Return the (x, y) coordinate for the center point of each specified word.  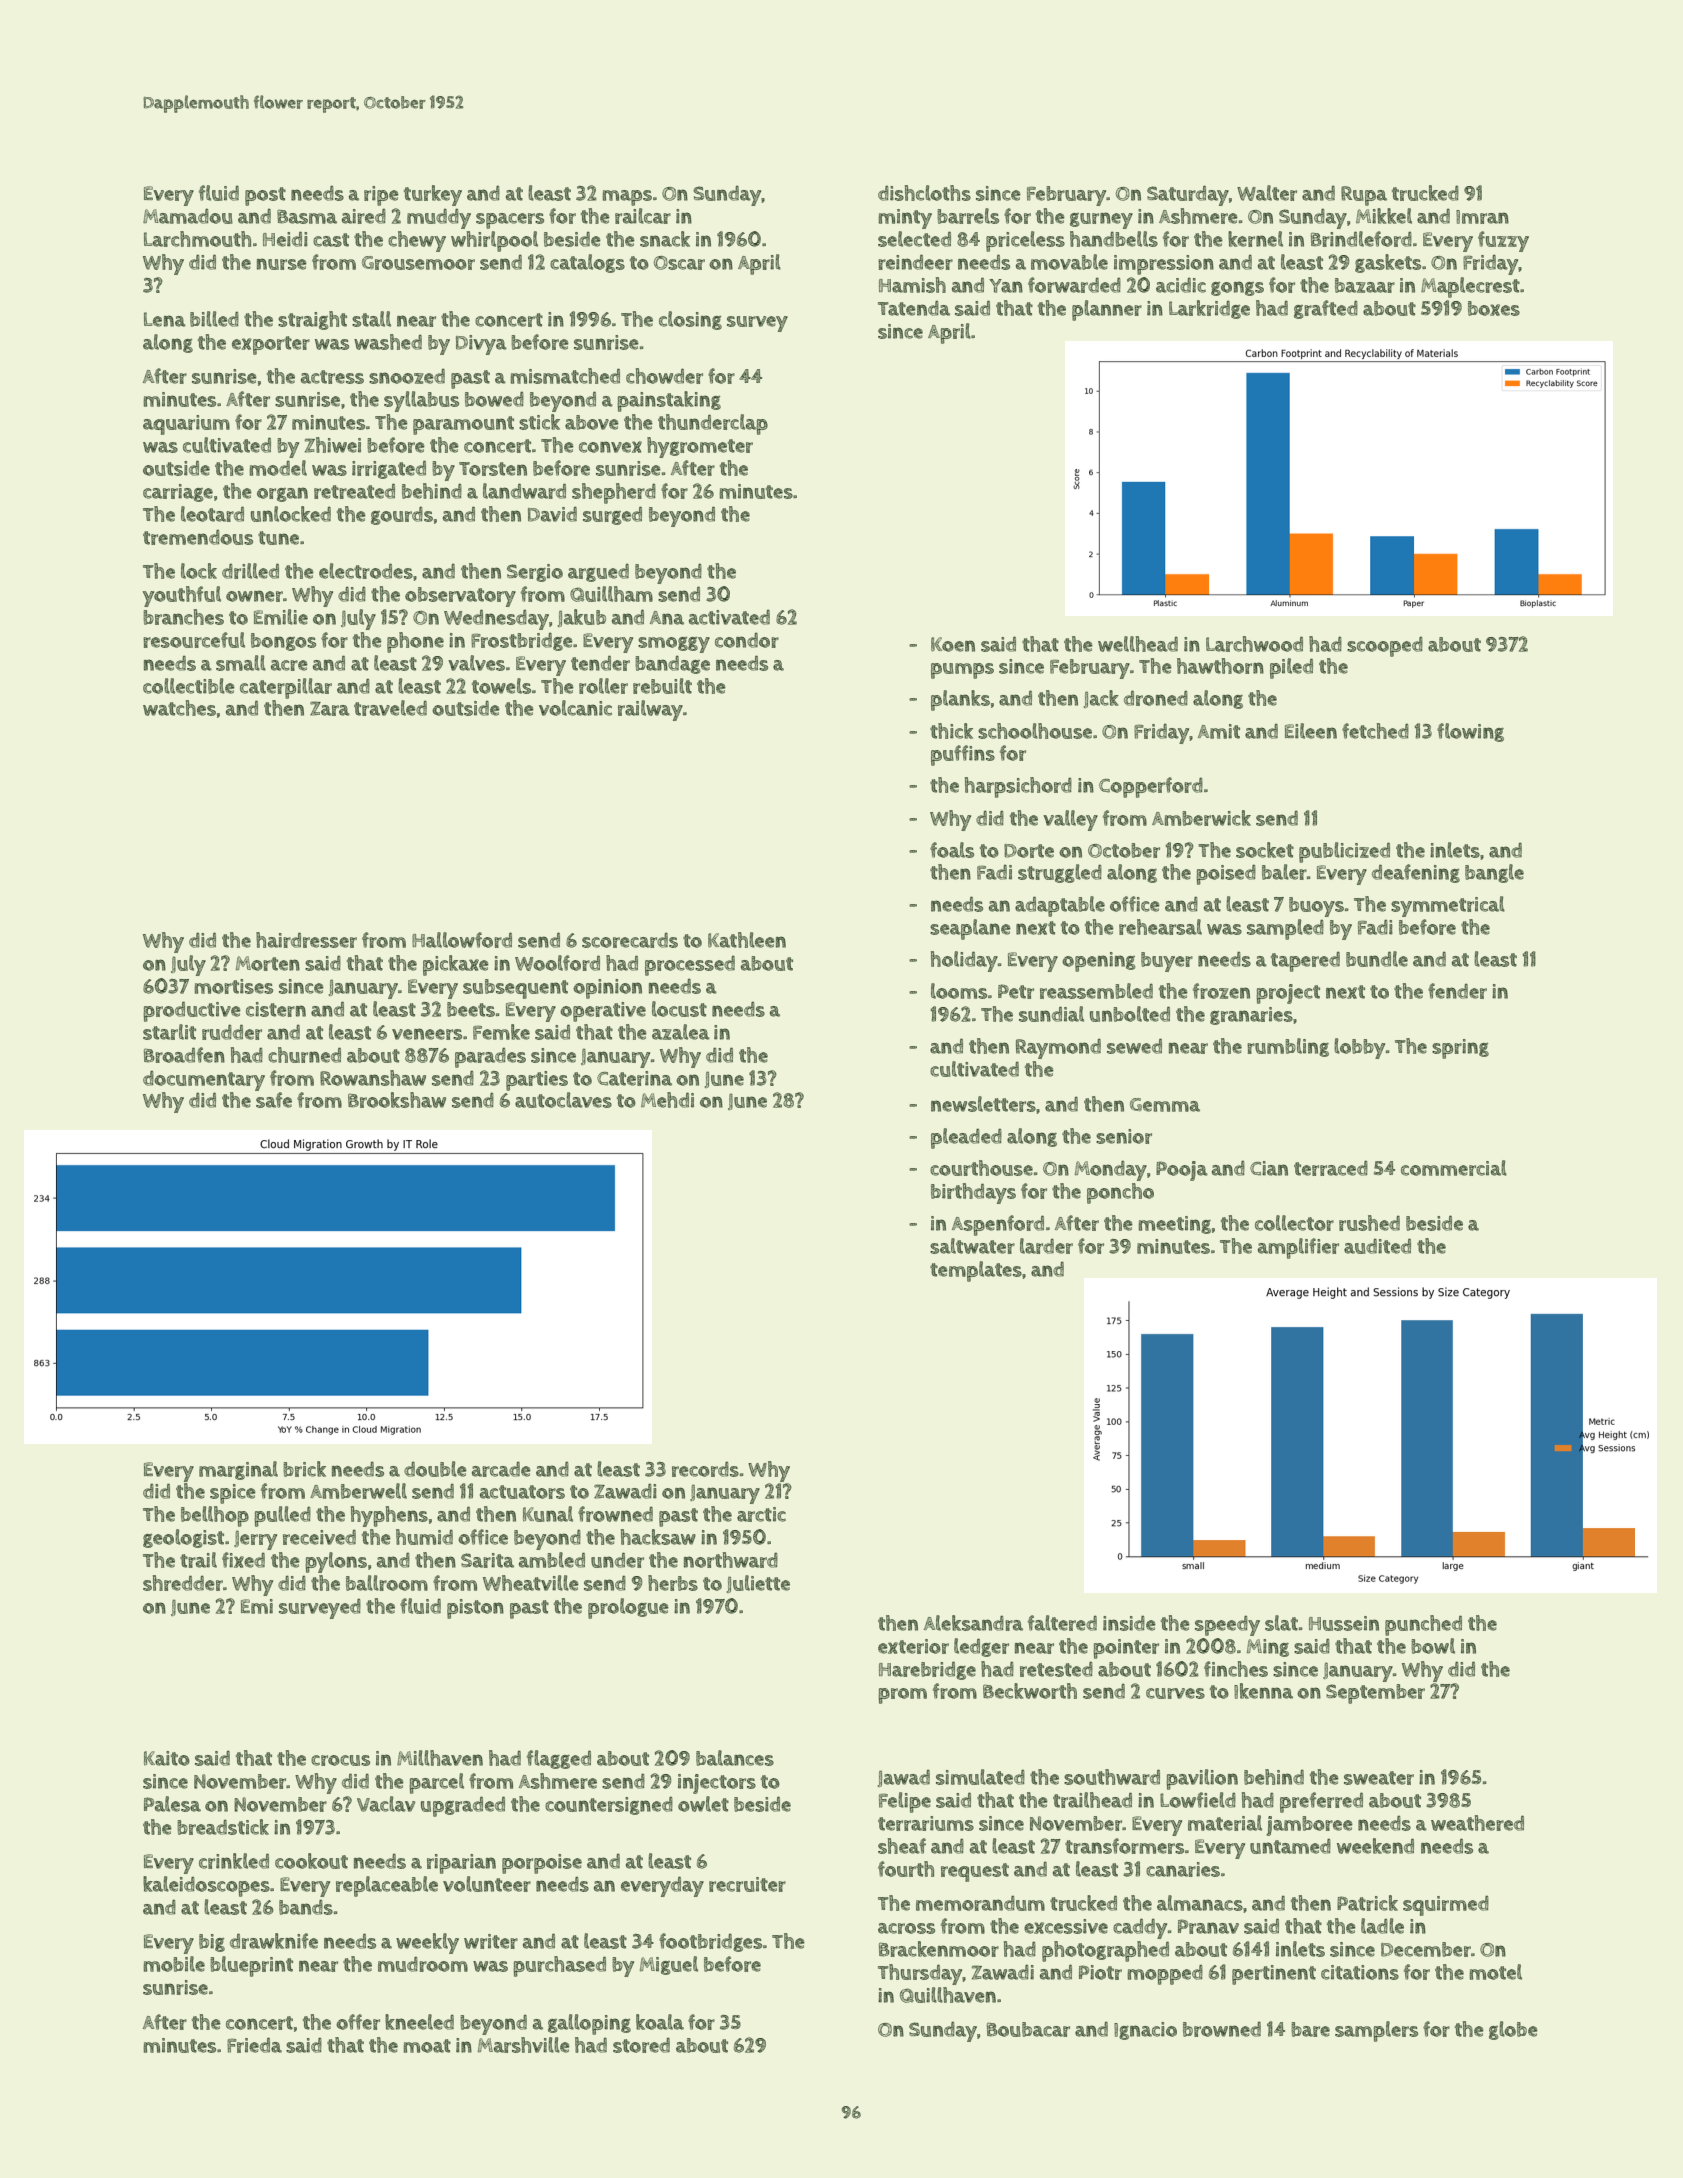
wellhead (1138, 644)
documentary (204, 1081)
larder (1046, 1246)
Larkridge (1209, 309)
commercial (1454, 1168)
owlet (703, 1804)
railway (650, 710)
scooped (1385, 647)
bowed (494, 399)
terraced (1331, 1168)
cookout (311, 1861)
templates (976, 1271)
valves (476, 663)
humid (424, 1537)
